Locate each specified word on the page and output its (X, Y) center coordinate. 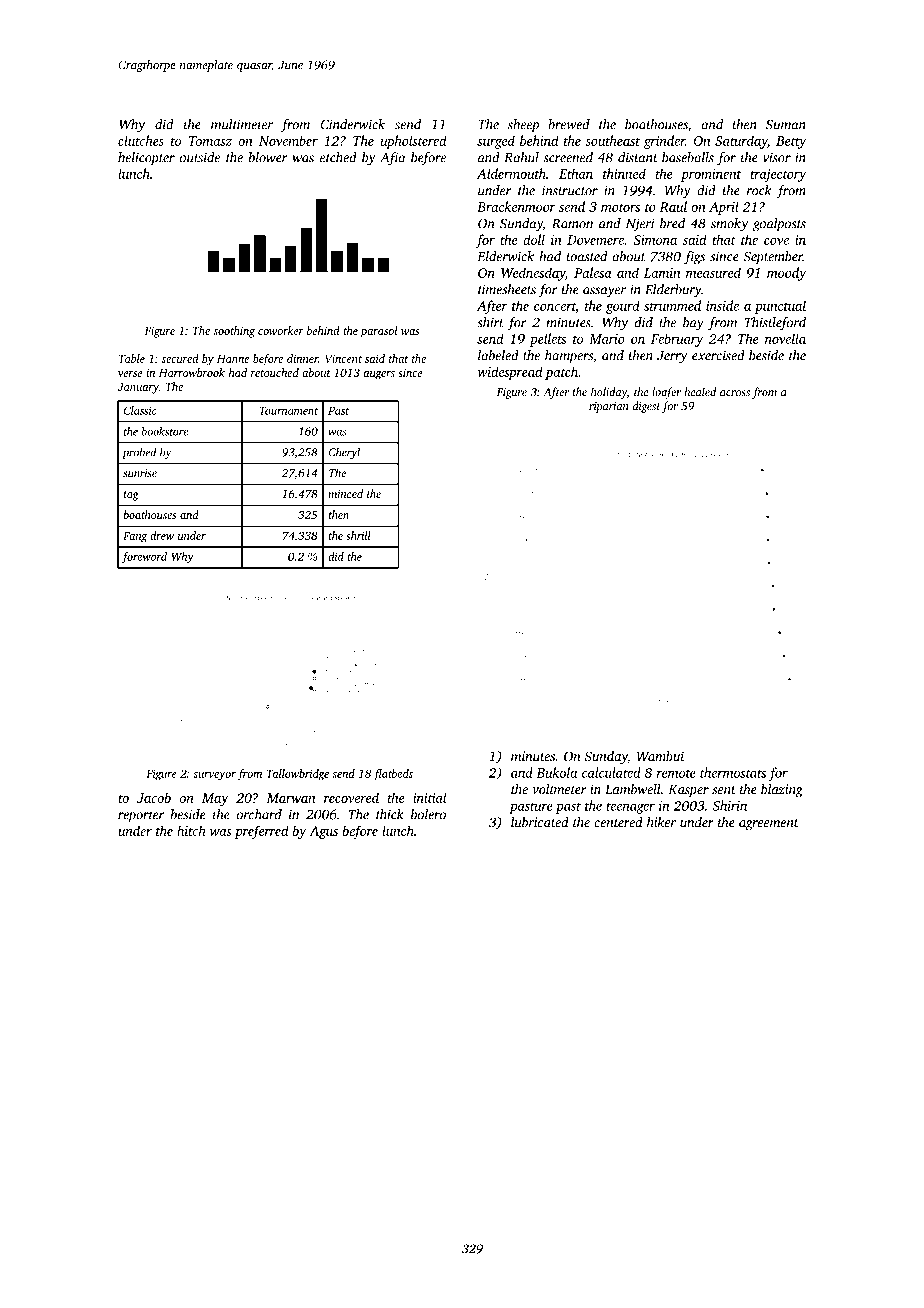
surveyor (214, 776)
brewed (569, 124)
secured (180, 358)
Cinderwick (352, 124)
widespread (510, 373)
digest (646, 407)
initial (430, 797)
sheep (523, 126)
